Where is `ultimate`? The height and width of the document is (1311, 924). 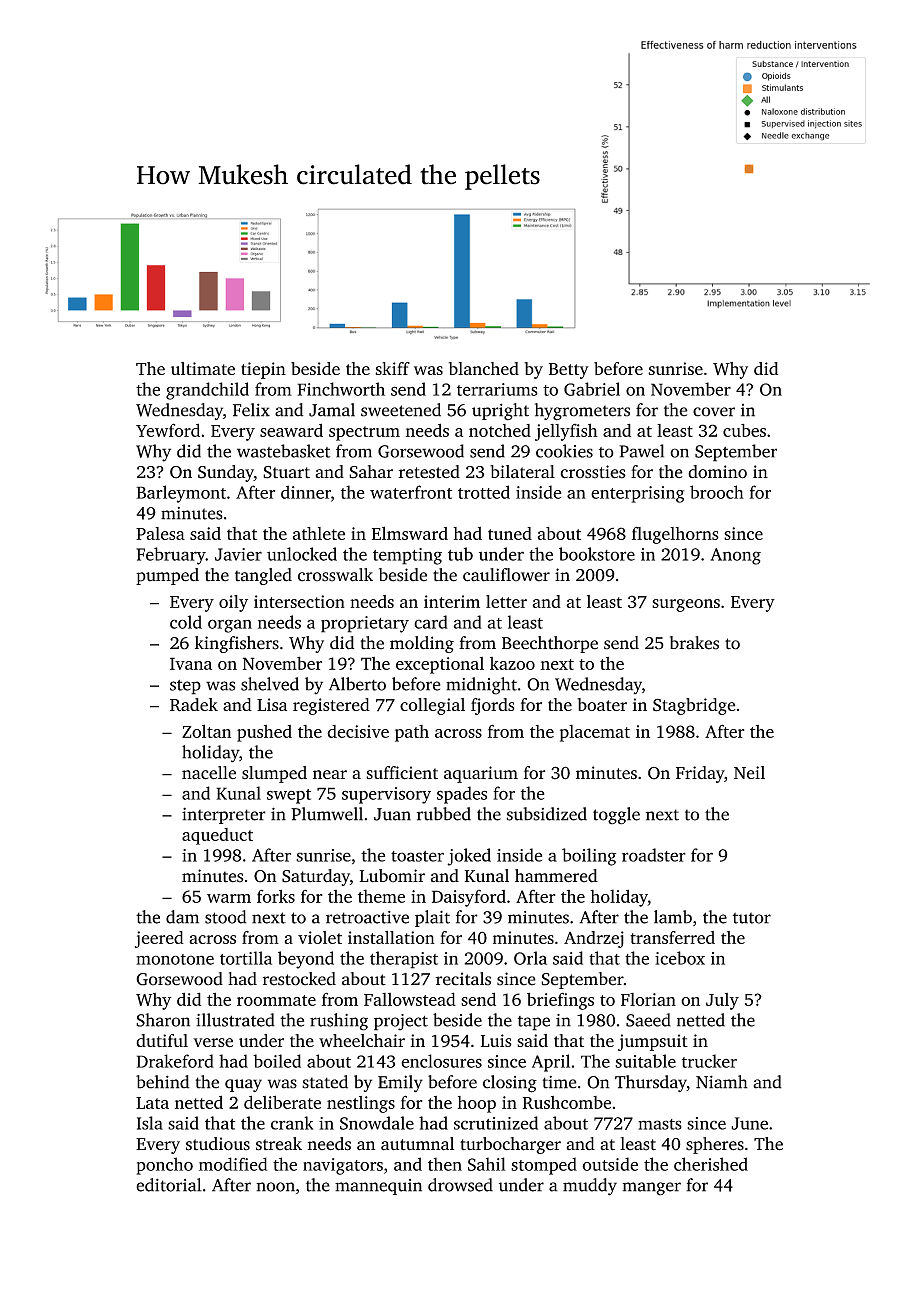 ultimate is located at coordinates (203, 368).
